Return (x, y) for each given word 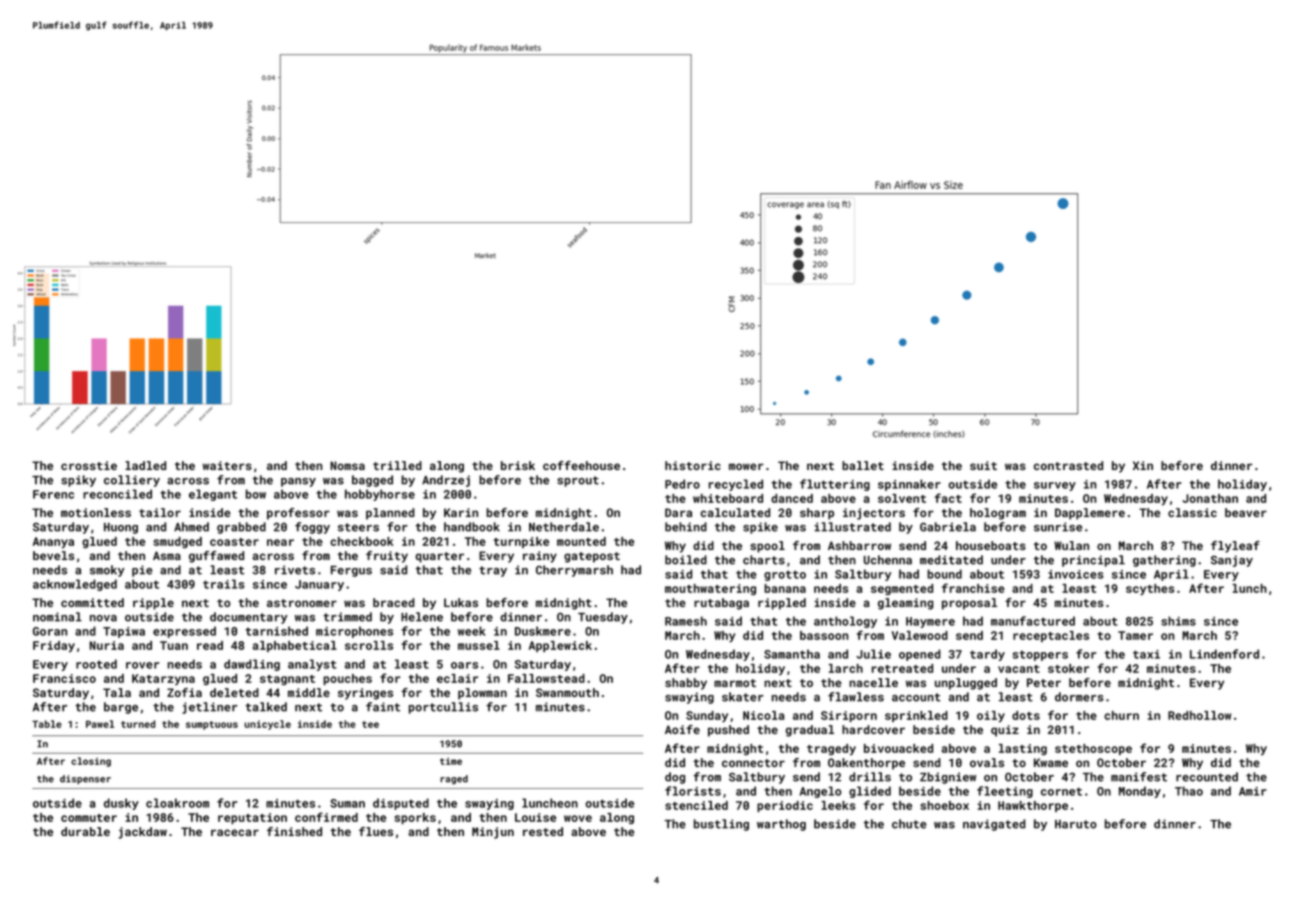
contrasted (1068, 465)
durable (85, 831)
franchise (973, 588)
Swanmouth (567, 692)
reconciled (117, 494)
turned (138, 724)
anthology (845, 622)
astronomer (302, 603)
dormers (1079, 697)
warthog (781, 825)
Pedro (682, 484)
